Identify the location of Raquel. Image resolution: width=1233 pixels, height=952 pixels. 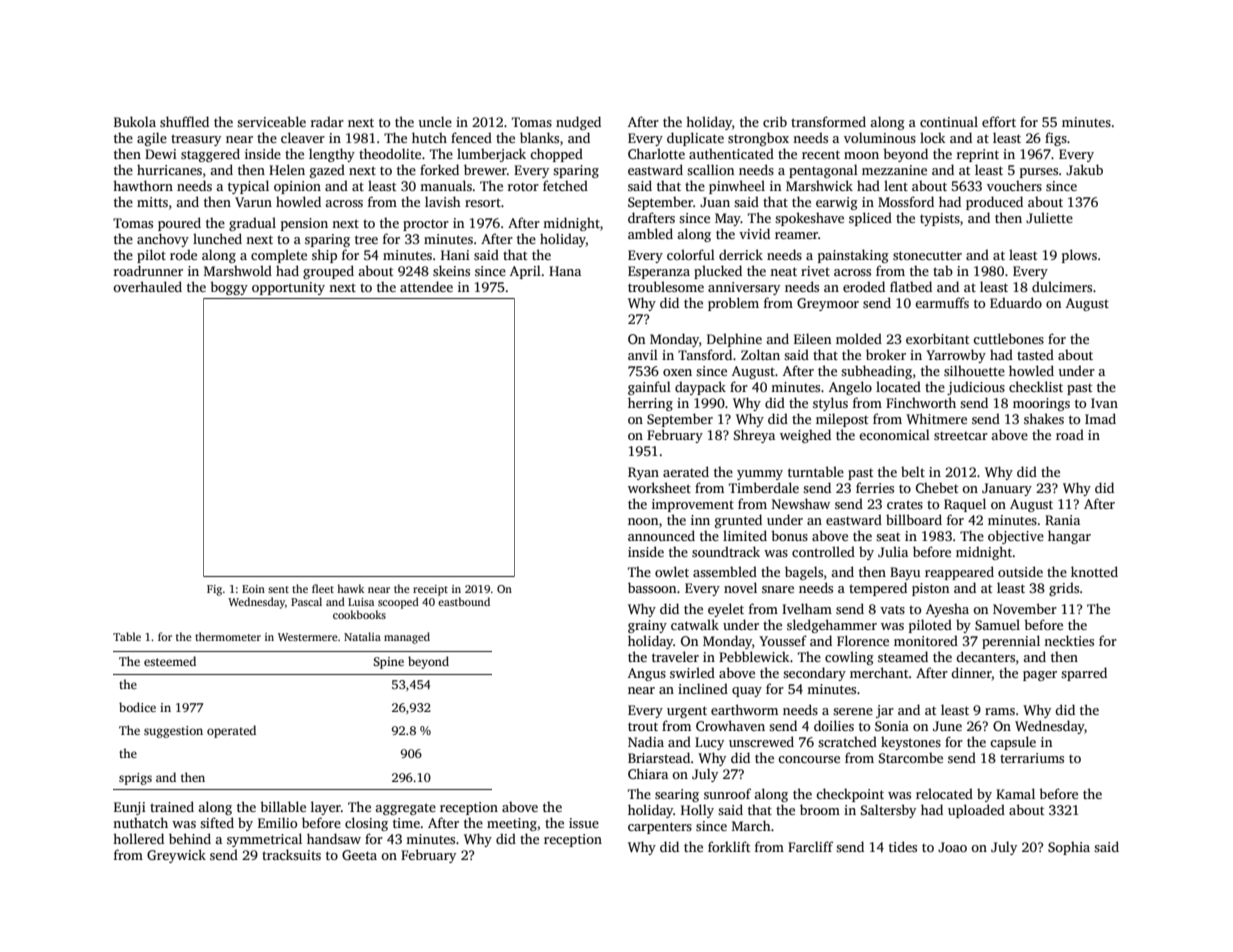
(965, 505).
